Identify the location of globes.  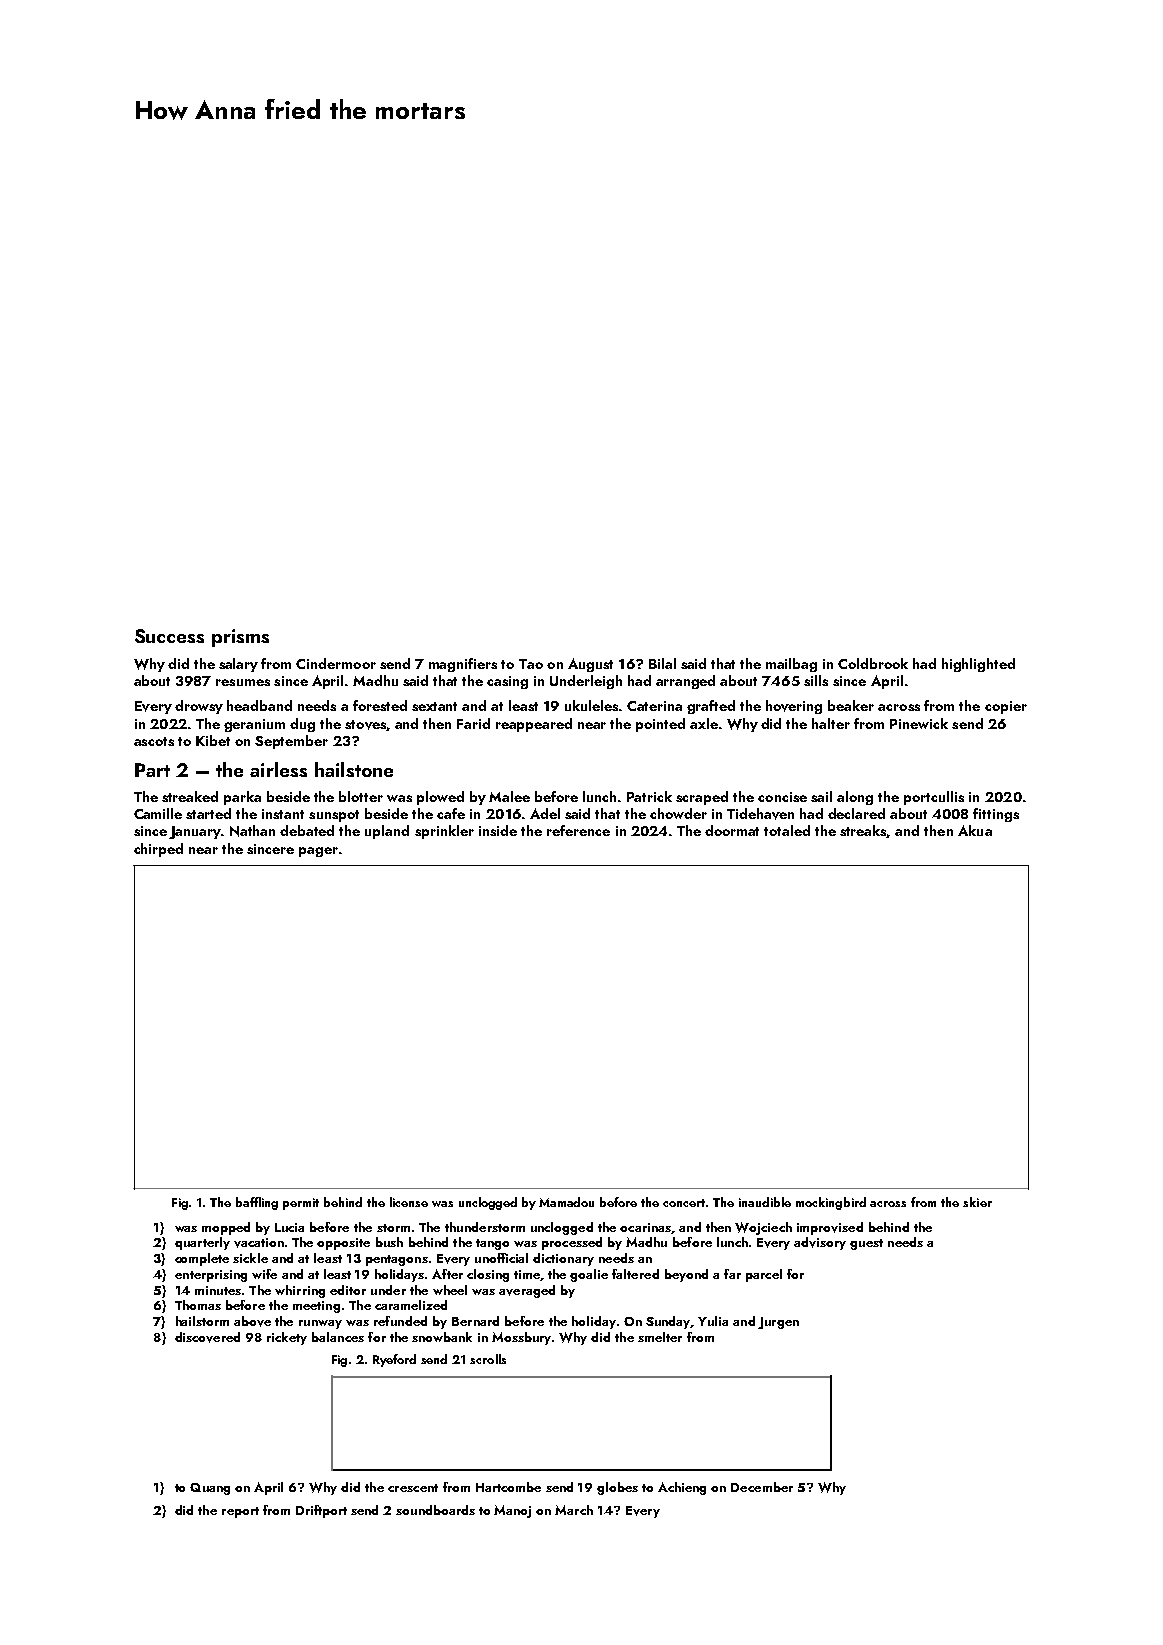
(617, 1488).
